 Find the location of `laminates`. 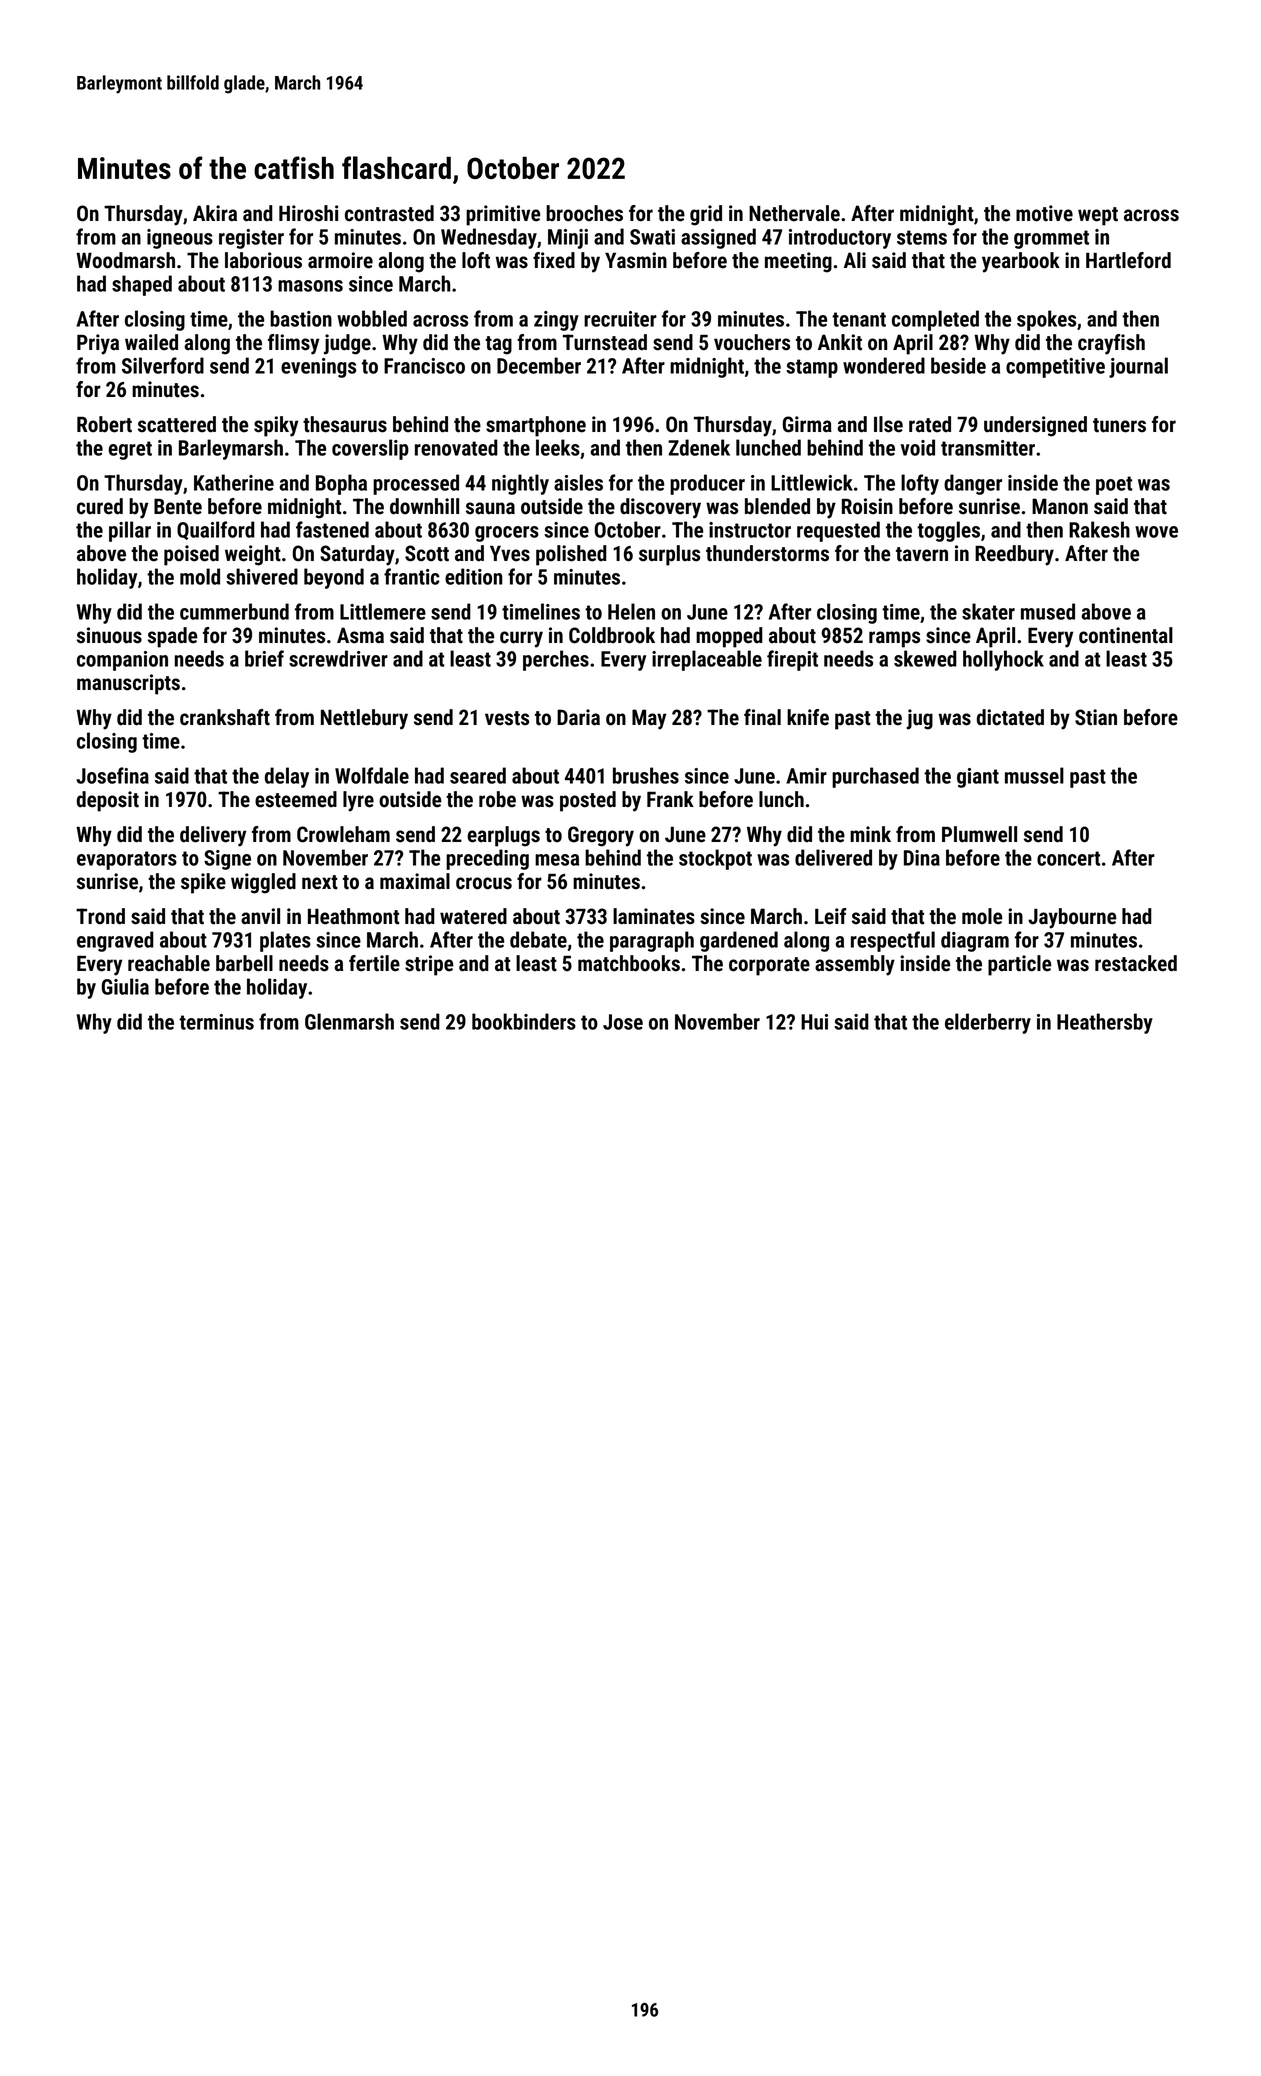

laminates is located at coordinates (654, 916).
